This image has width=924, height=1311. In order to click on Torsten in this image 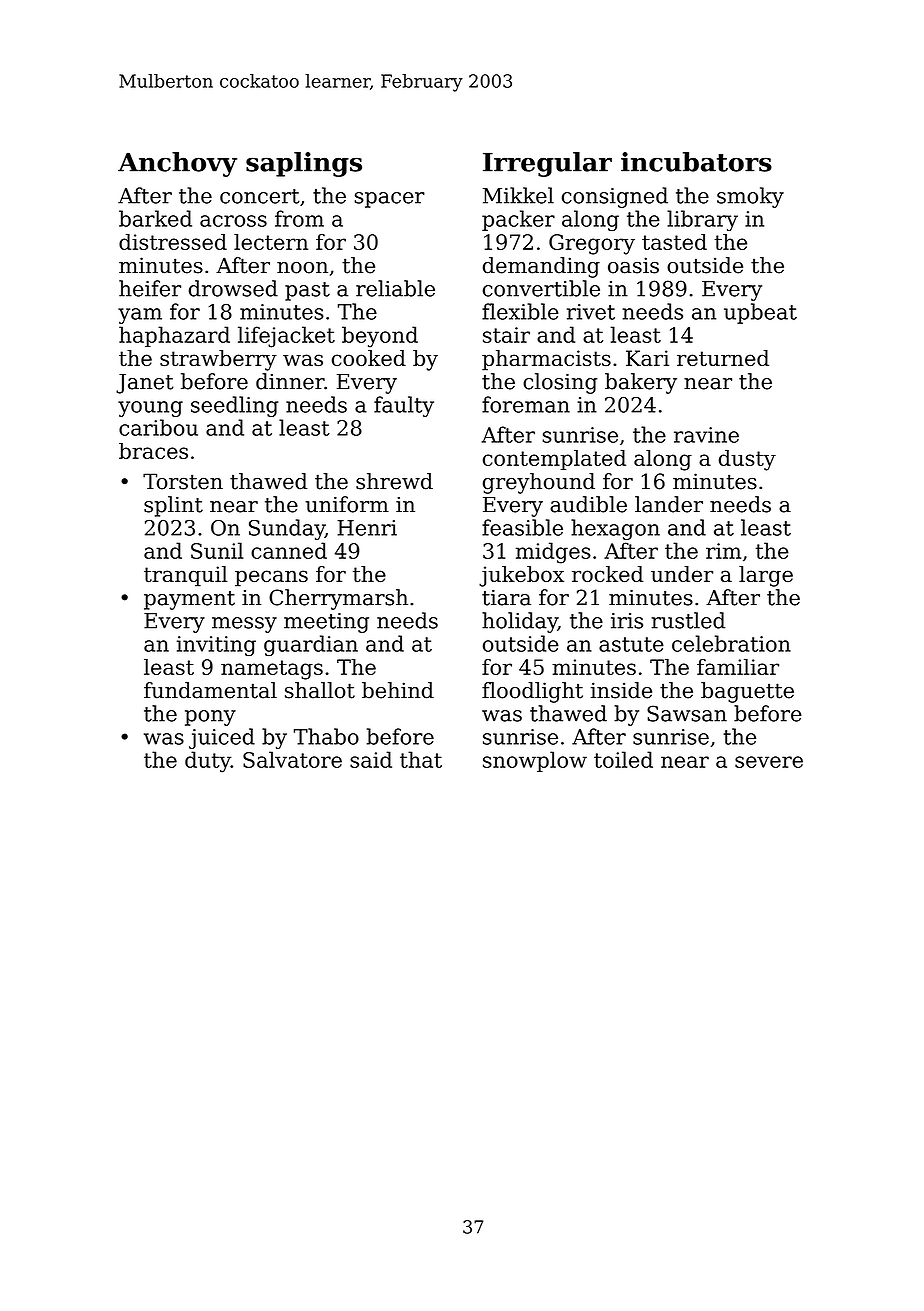, I will do `click(183, 481)`.
